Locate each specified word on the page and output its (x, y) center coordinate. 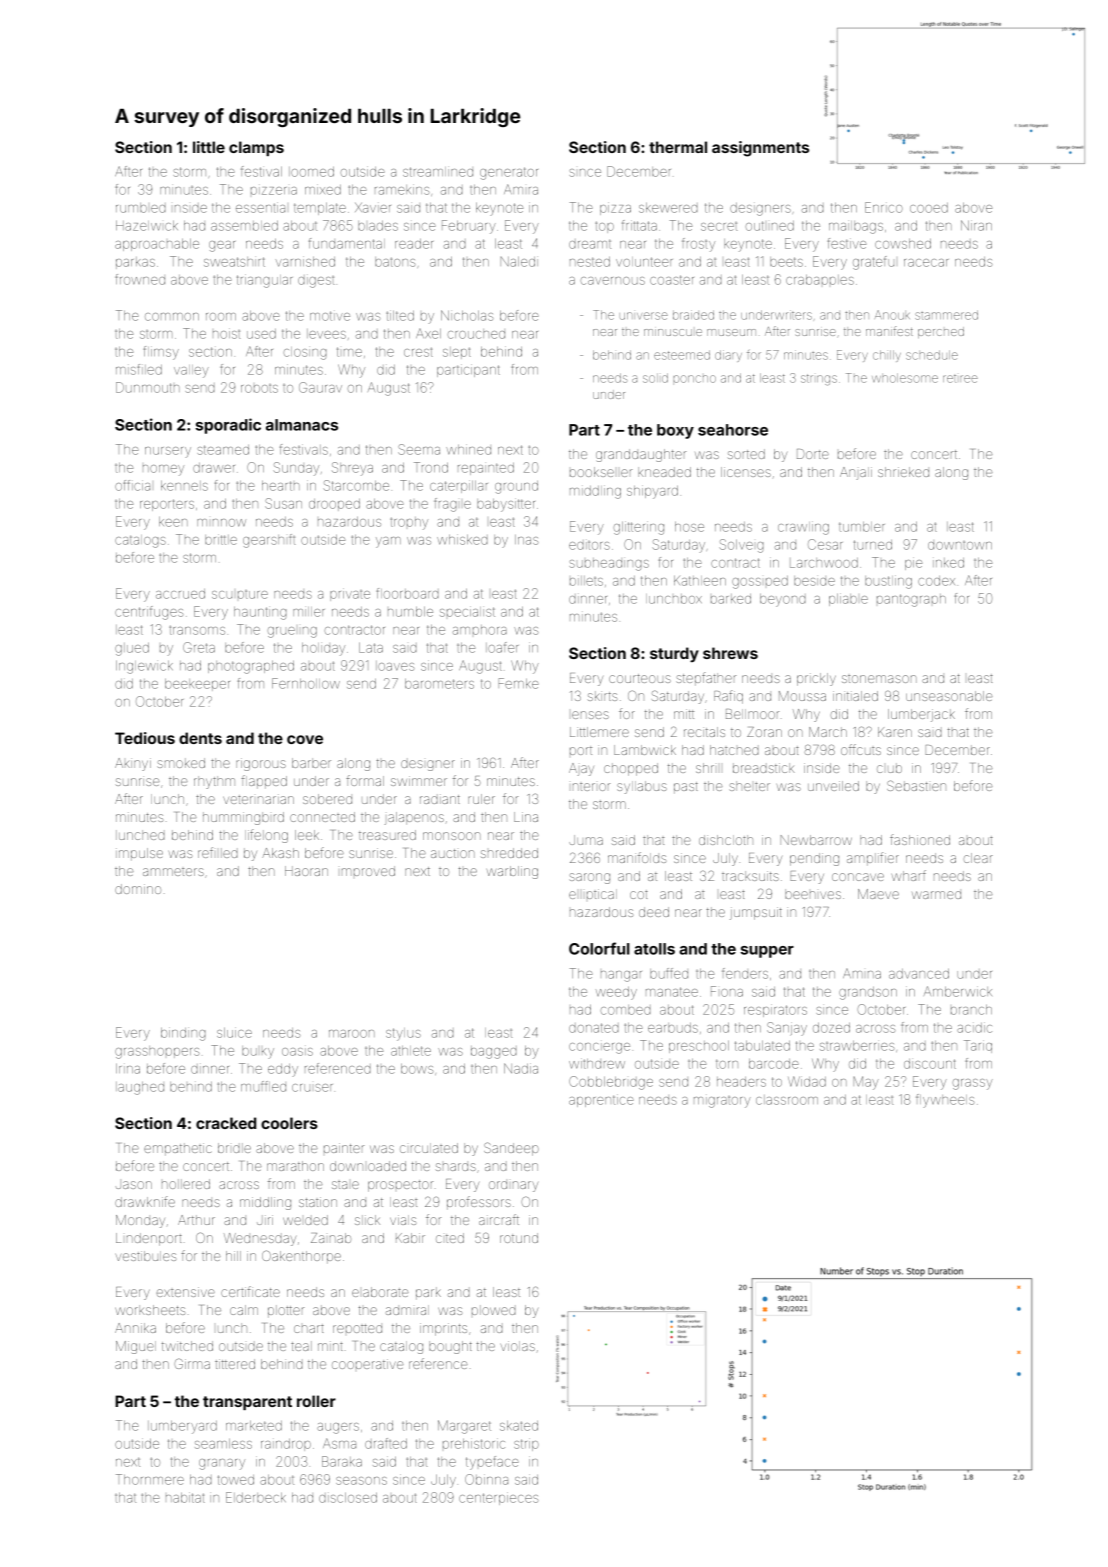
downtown (960, 545)
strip (526, 1444)
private (350, 594)
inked (948, 563)
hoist (226, 333)
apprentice (601, 1100)
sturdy (674, 654)
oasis (297, 1052)
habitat (185, 1497)
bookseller (601, 472)
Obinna (486, 1479)
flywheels (945, 1101)
